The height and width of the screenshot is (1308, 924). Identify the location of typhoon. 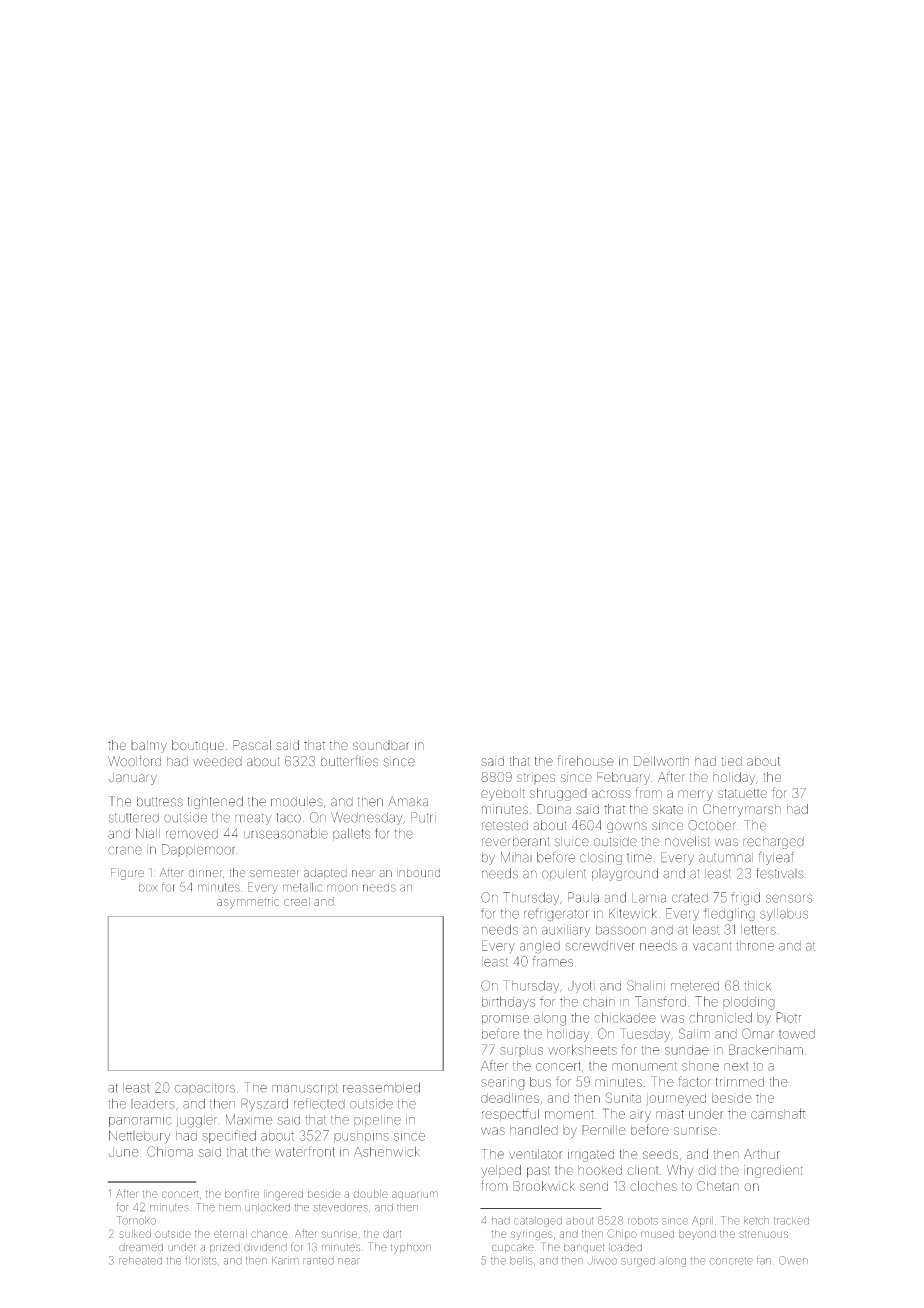
(411, 1248).
